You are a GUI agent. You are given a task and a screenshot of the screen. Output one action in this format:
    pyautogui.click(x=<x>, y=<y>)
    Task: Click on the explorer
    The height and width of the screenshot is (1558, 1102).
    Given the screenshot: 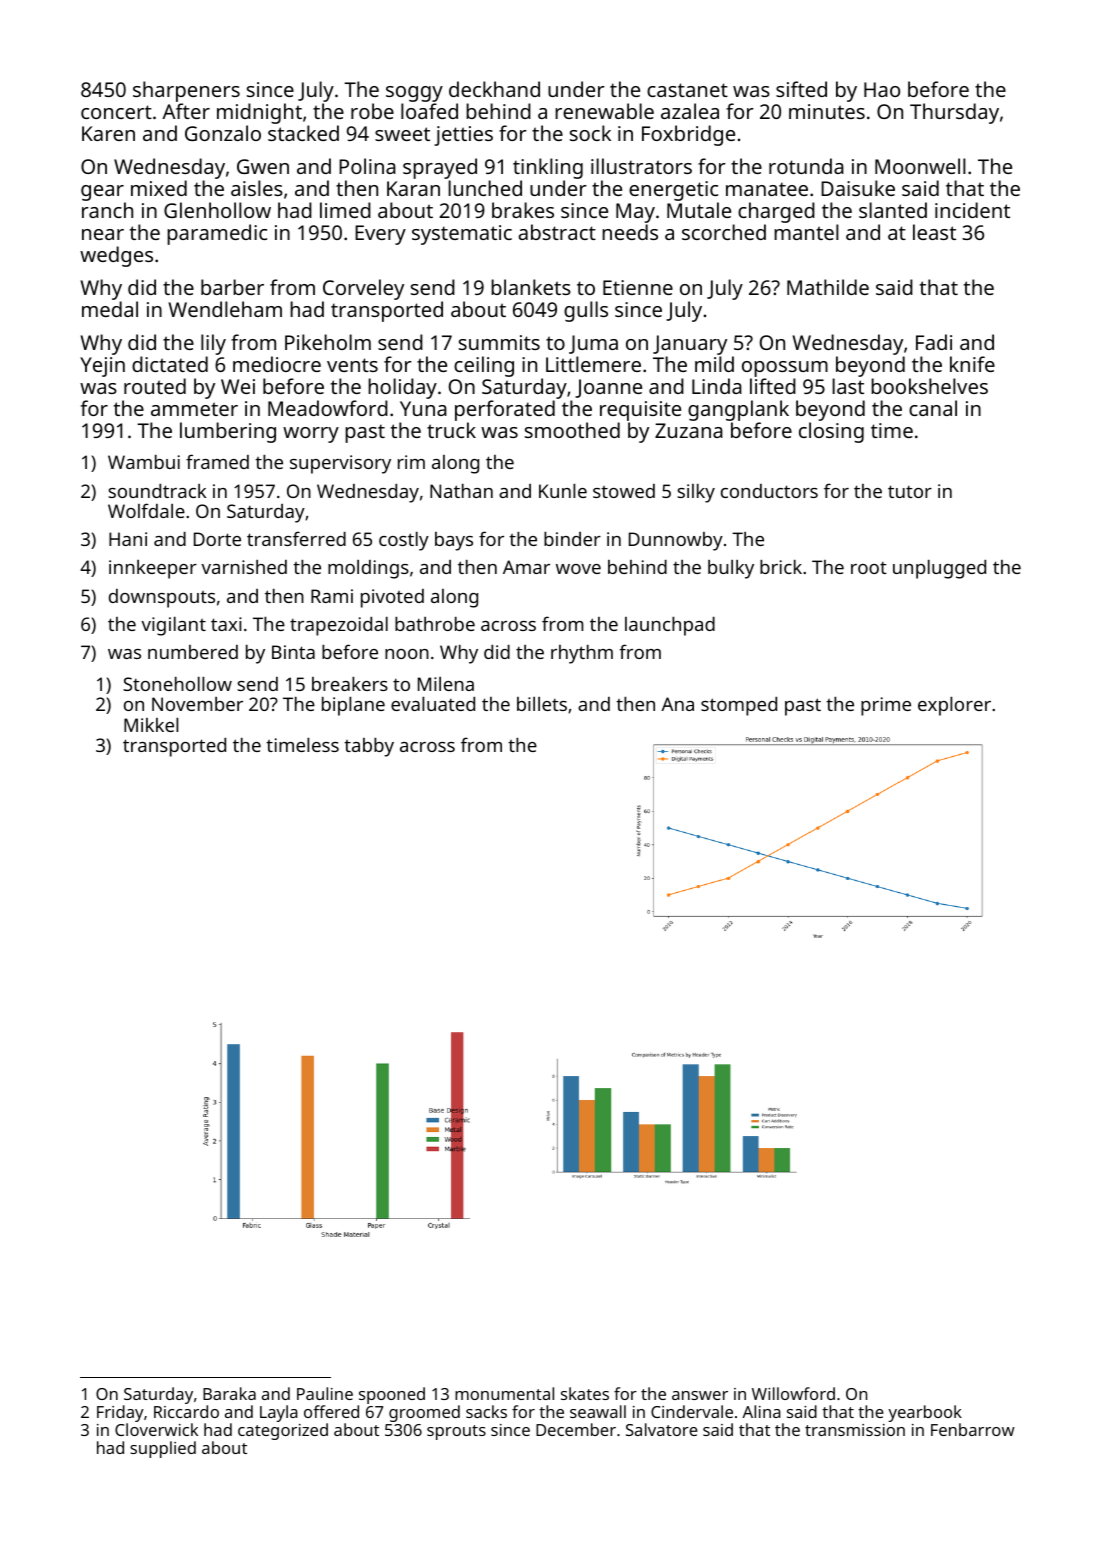 What is the action you would take?
    pyautogui.click(x=954, y=706)
